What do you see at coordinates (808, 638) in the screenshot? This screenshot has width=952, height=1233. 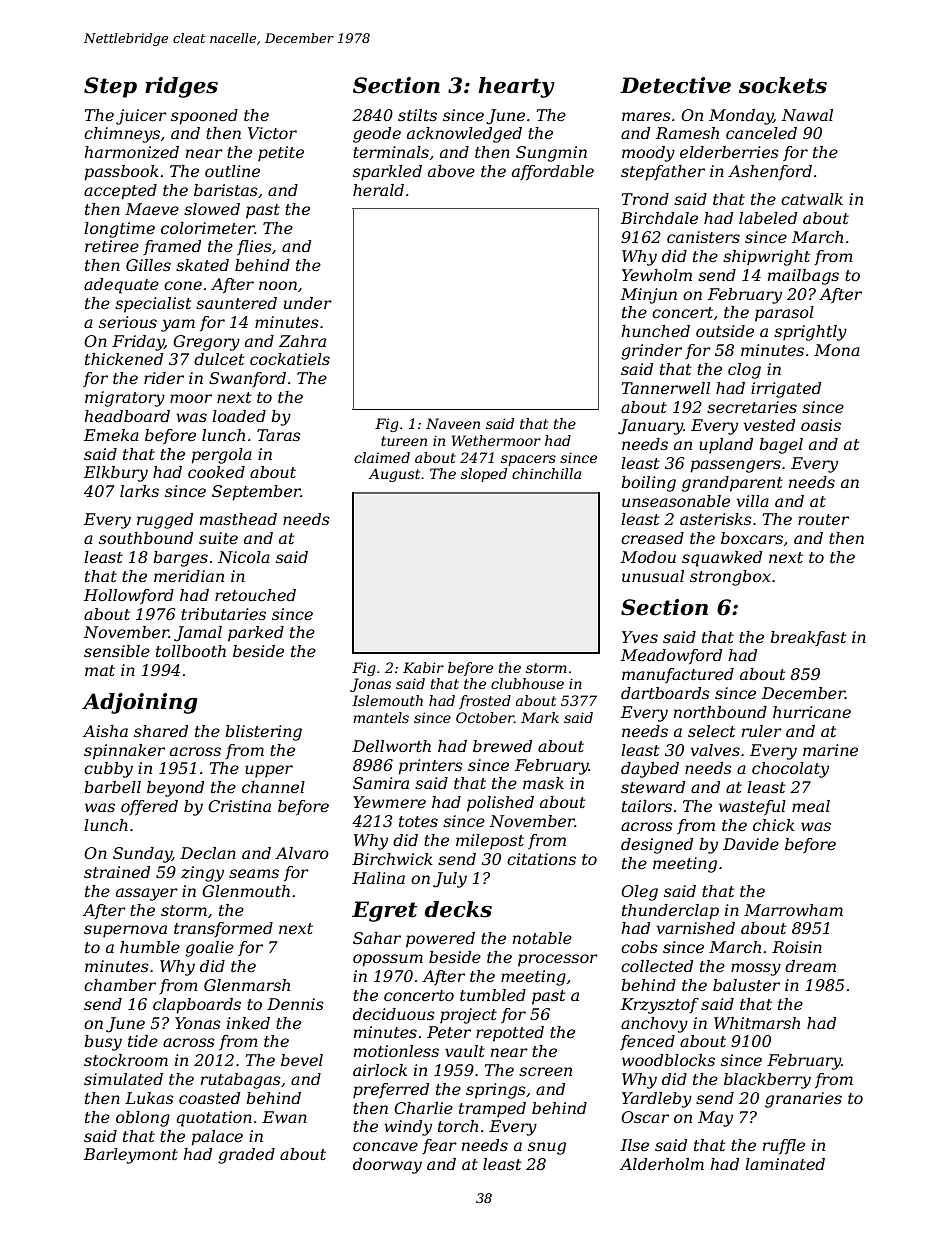 I see `breakfast` at bounding box center [808, 638].
